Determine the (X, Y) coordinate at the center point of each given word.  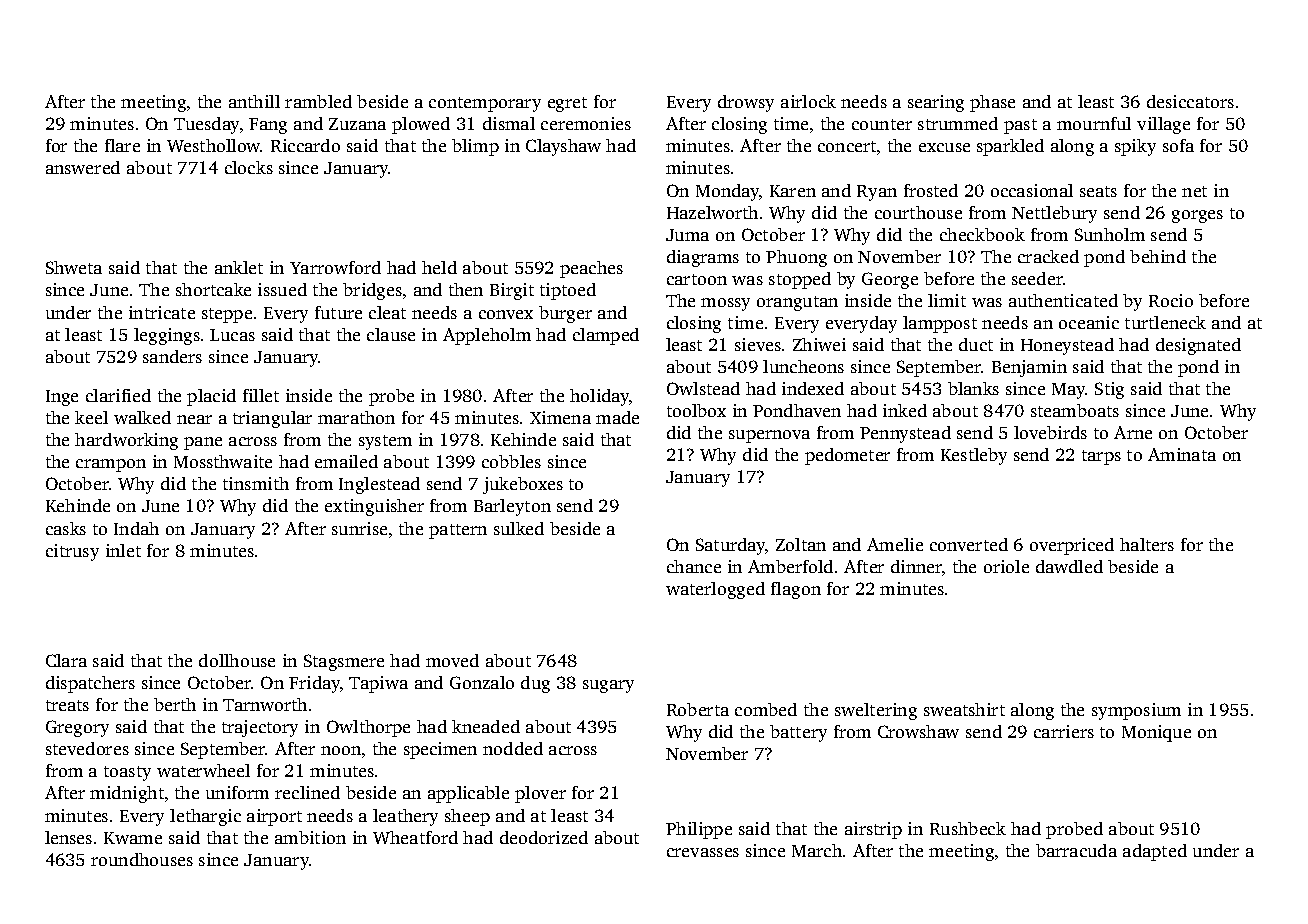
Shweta (74, 267)
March (817, 850)
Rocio (1171, 300)
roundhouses (142, 859)
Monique (1156, 733)
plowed (421, 125)
